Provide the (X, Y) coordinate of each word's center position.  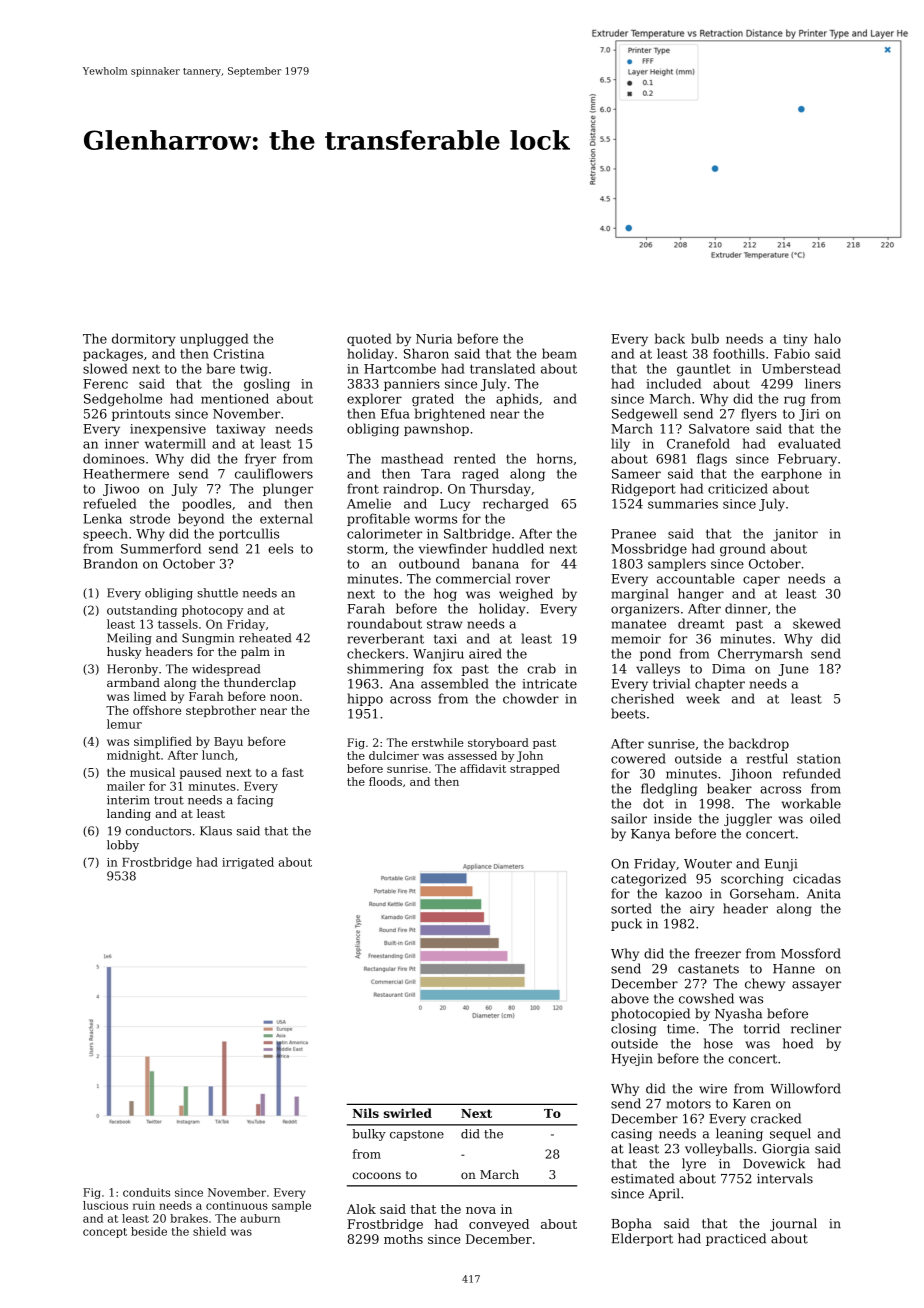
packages (113, 355)
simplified (163, 742)
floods (385, 781)
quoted (369, 339)
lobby (123, 846)
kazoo (683, 893)
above (630, 998)
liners (823, 383)
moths (403, 1239)
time (681, 1029)
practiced (736, 1239)
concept (105, 1233)
